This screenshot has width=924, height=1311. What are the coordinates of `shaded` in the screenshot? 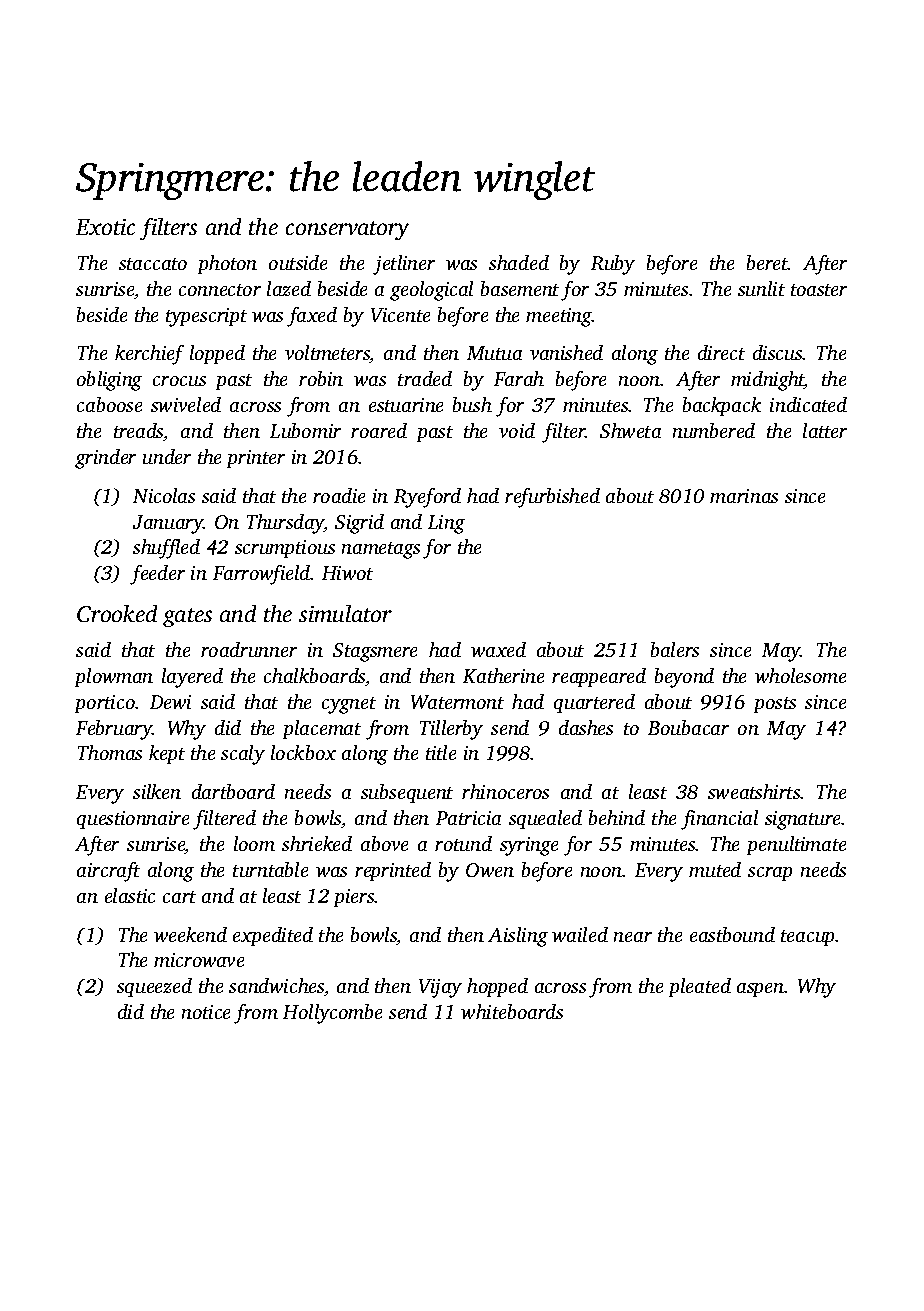 It's located at (519, 262).
